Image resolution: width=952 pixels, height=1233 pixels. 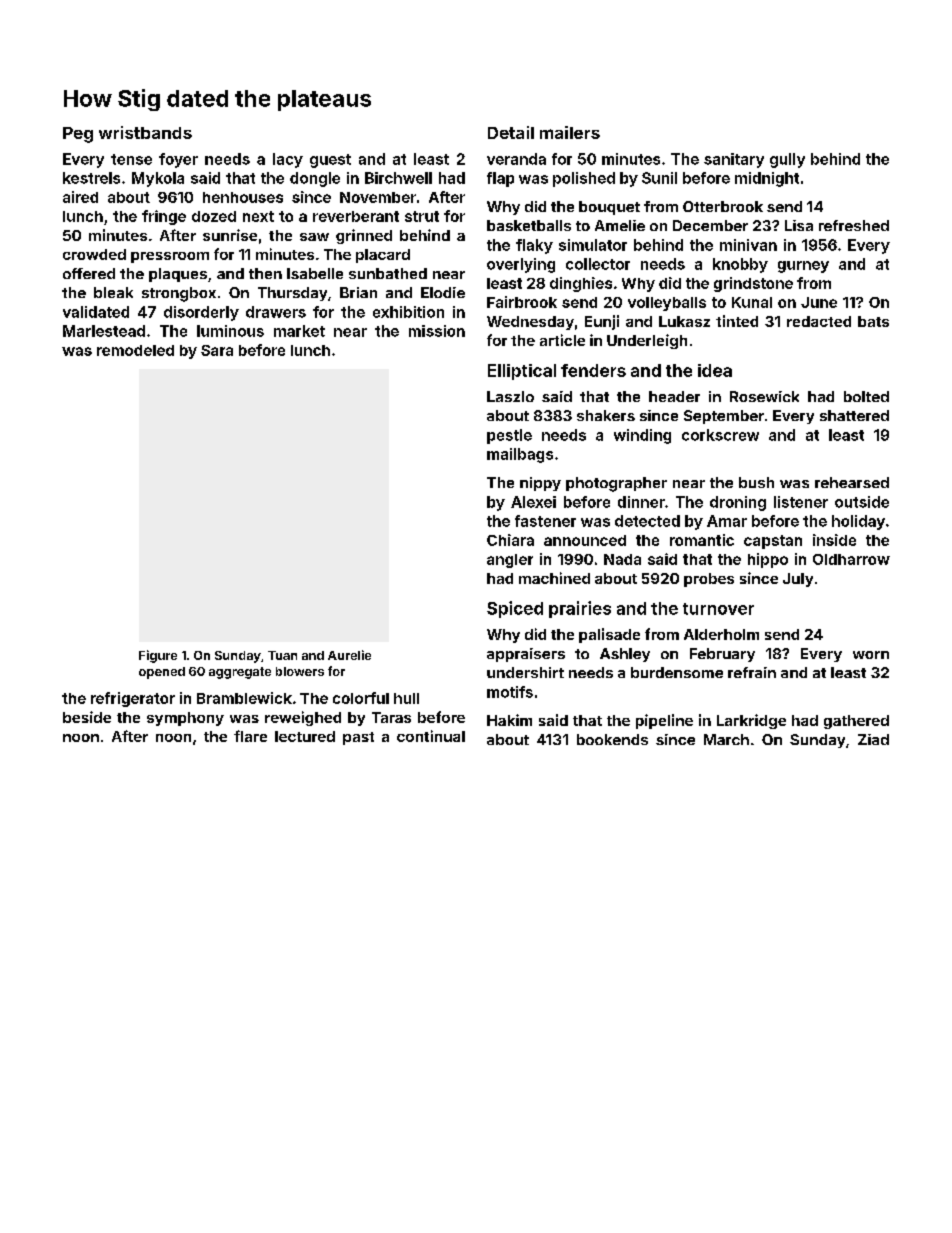 I want to click on past, so click(x=358, y=738).
